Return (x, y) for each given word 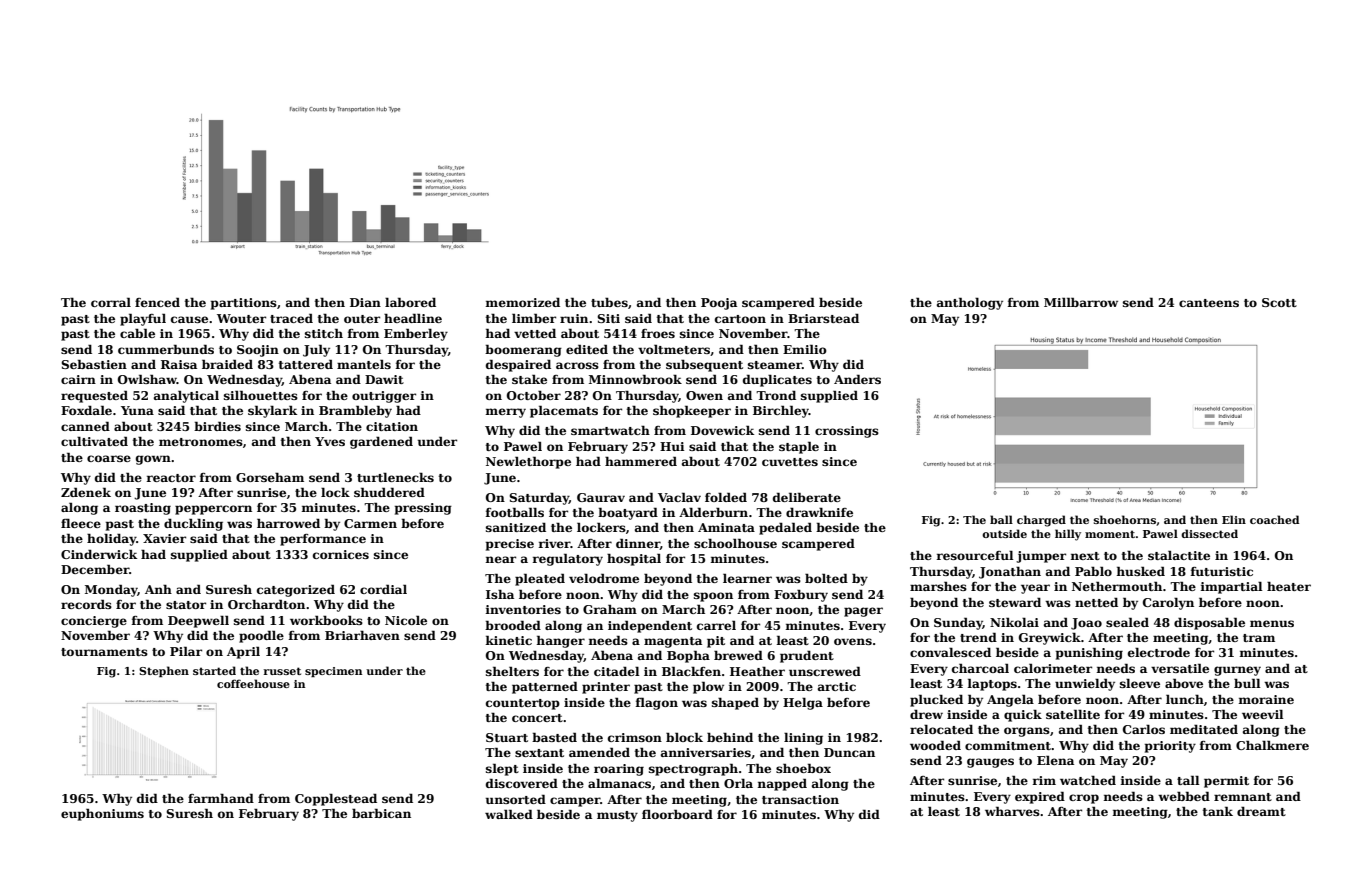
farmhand (221, 798)
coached (1275, 519)
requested (94, 396)
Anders (857, 379)
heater (1289, 586)
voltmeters (674, 349)
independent (650, 626)
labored (410, 302)
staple (799, 447)
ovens (853, 641)
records (86, 604)
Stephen (164, 671)
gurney (1237, 671)
